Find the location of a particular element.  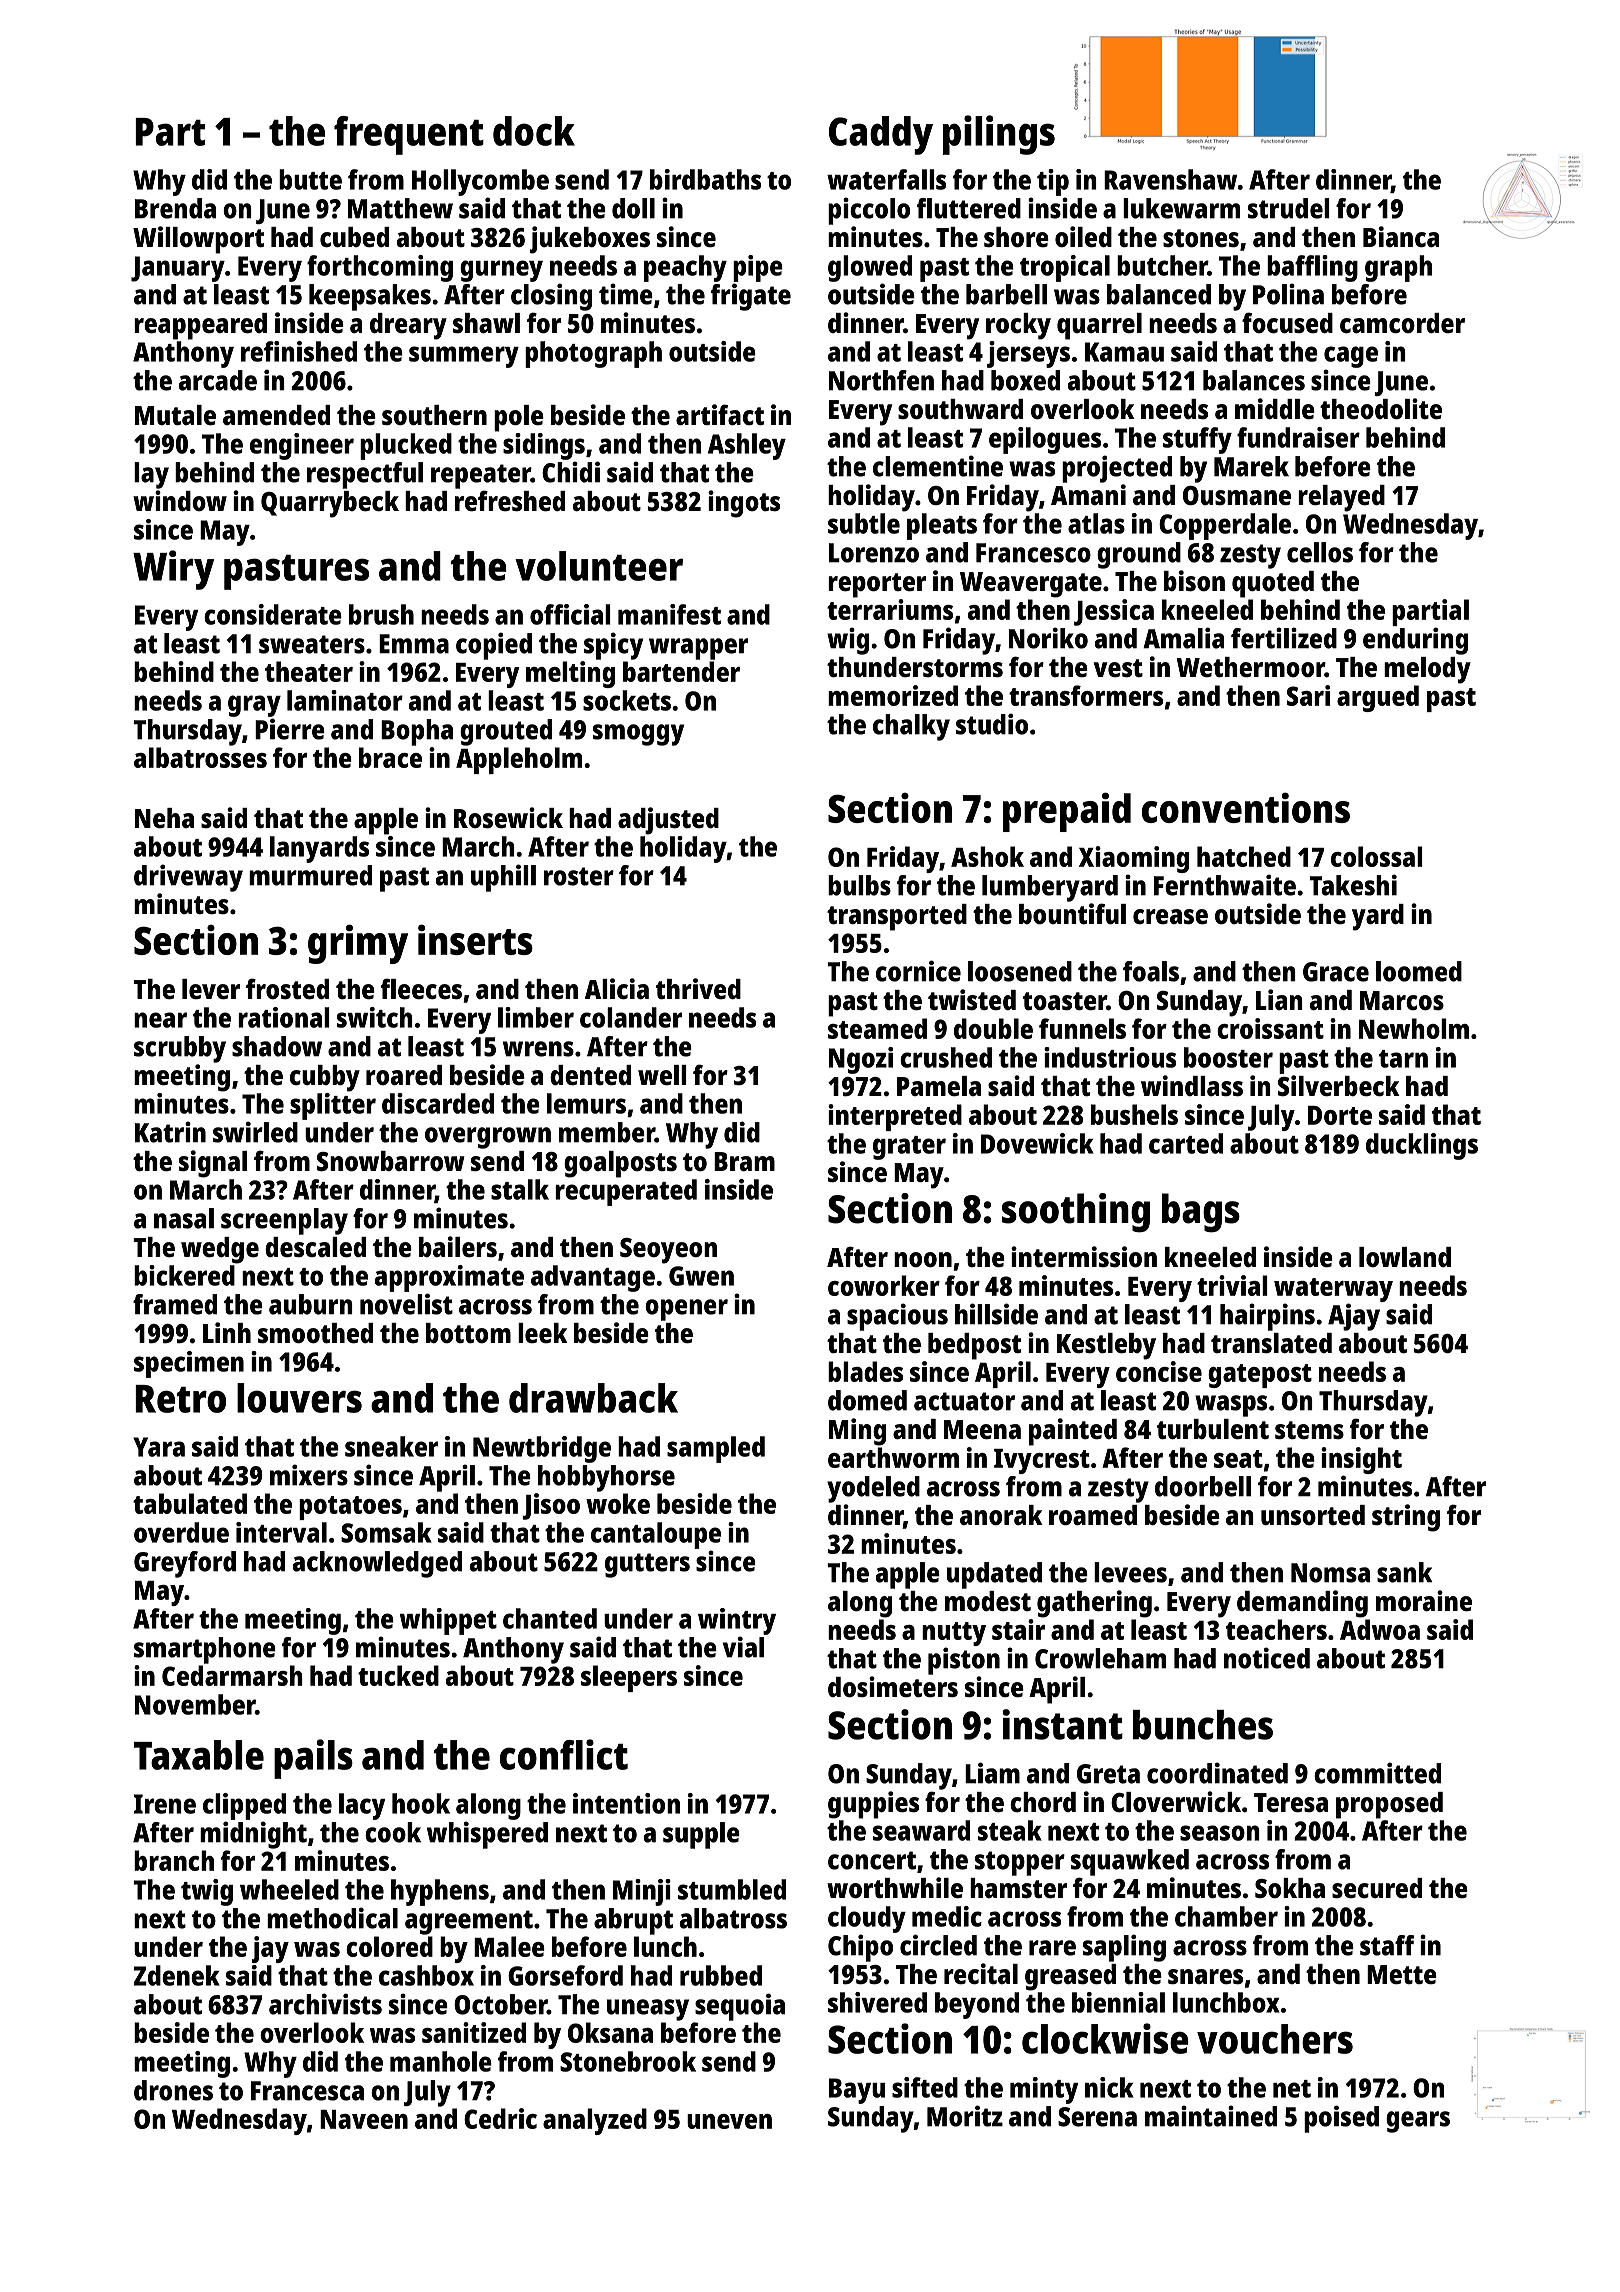

uneven is located at coordinates (729, 2121).
